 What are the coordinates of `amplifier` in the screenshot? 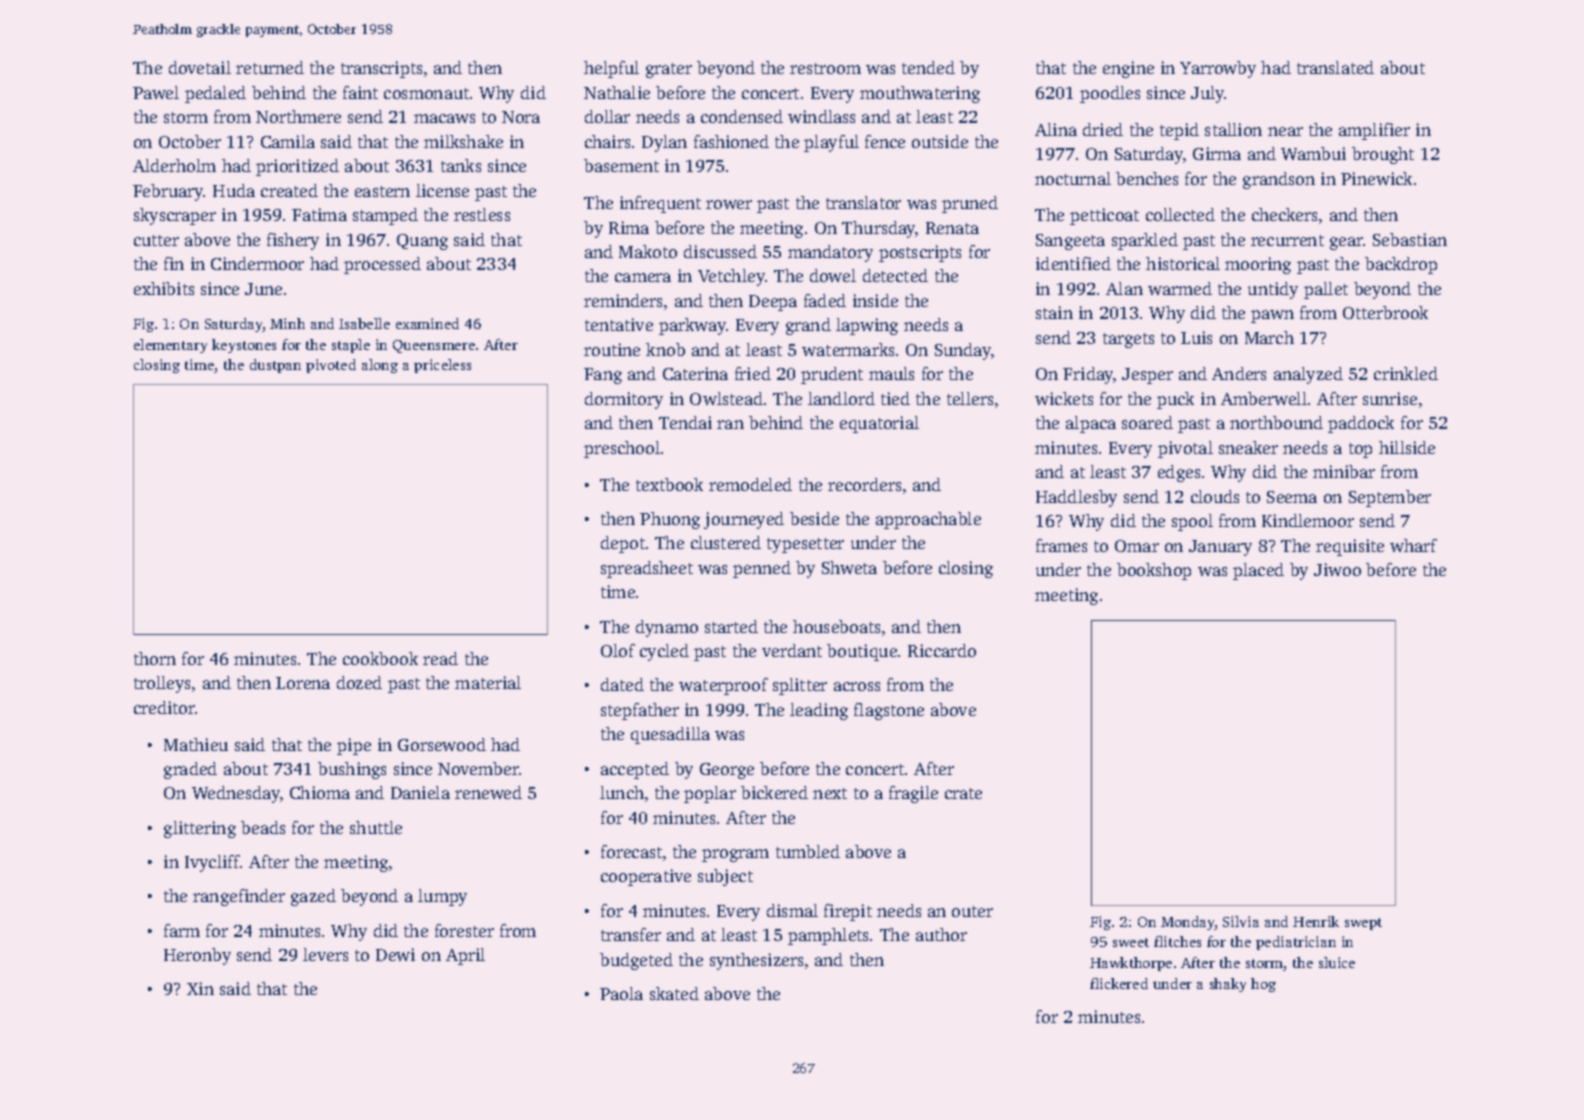 It's located at (1374, 131).
